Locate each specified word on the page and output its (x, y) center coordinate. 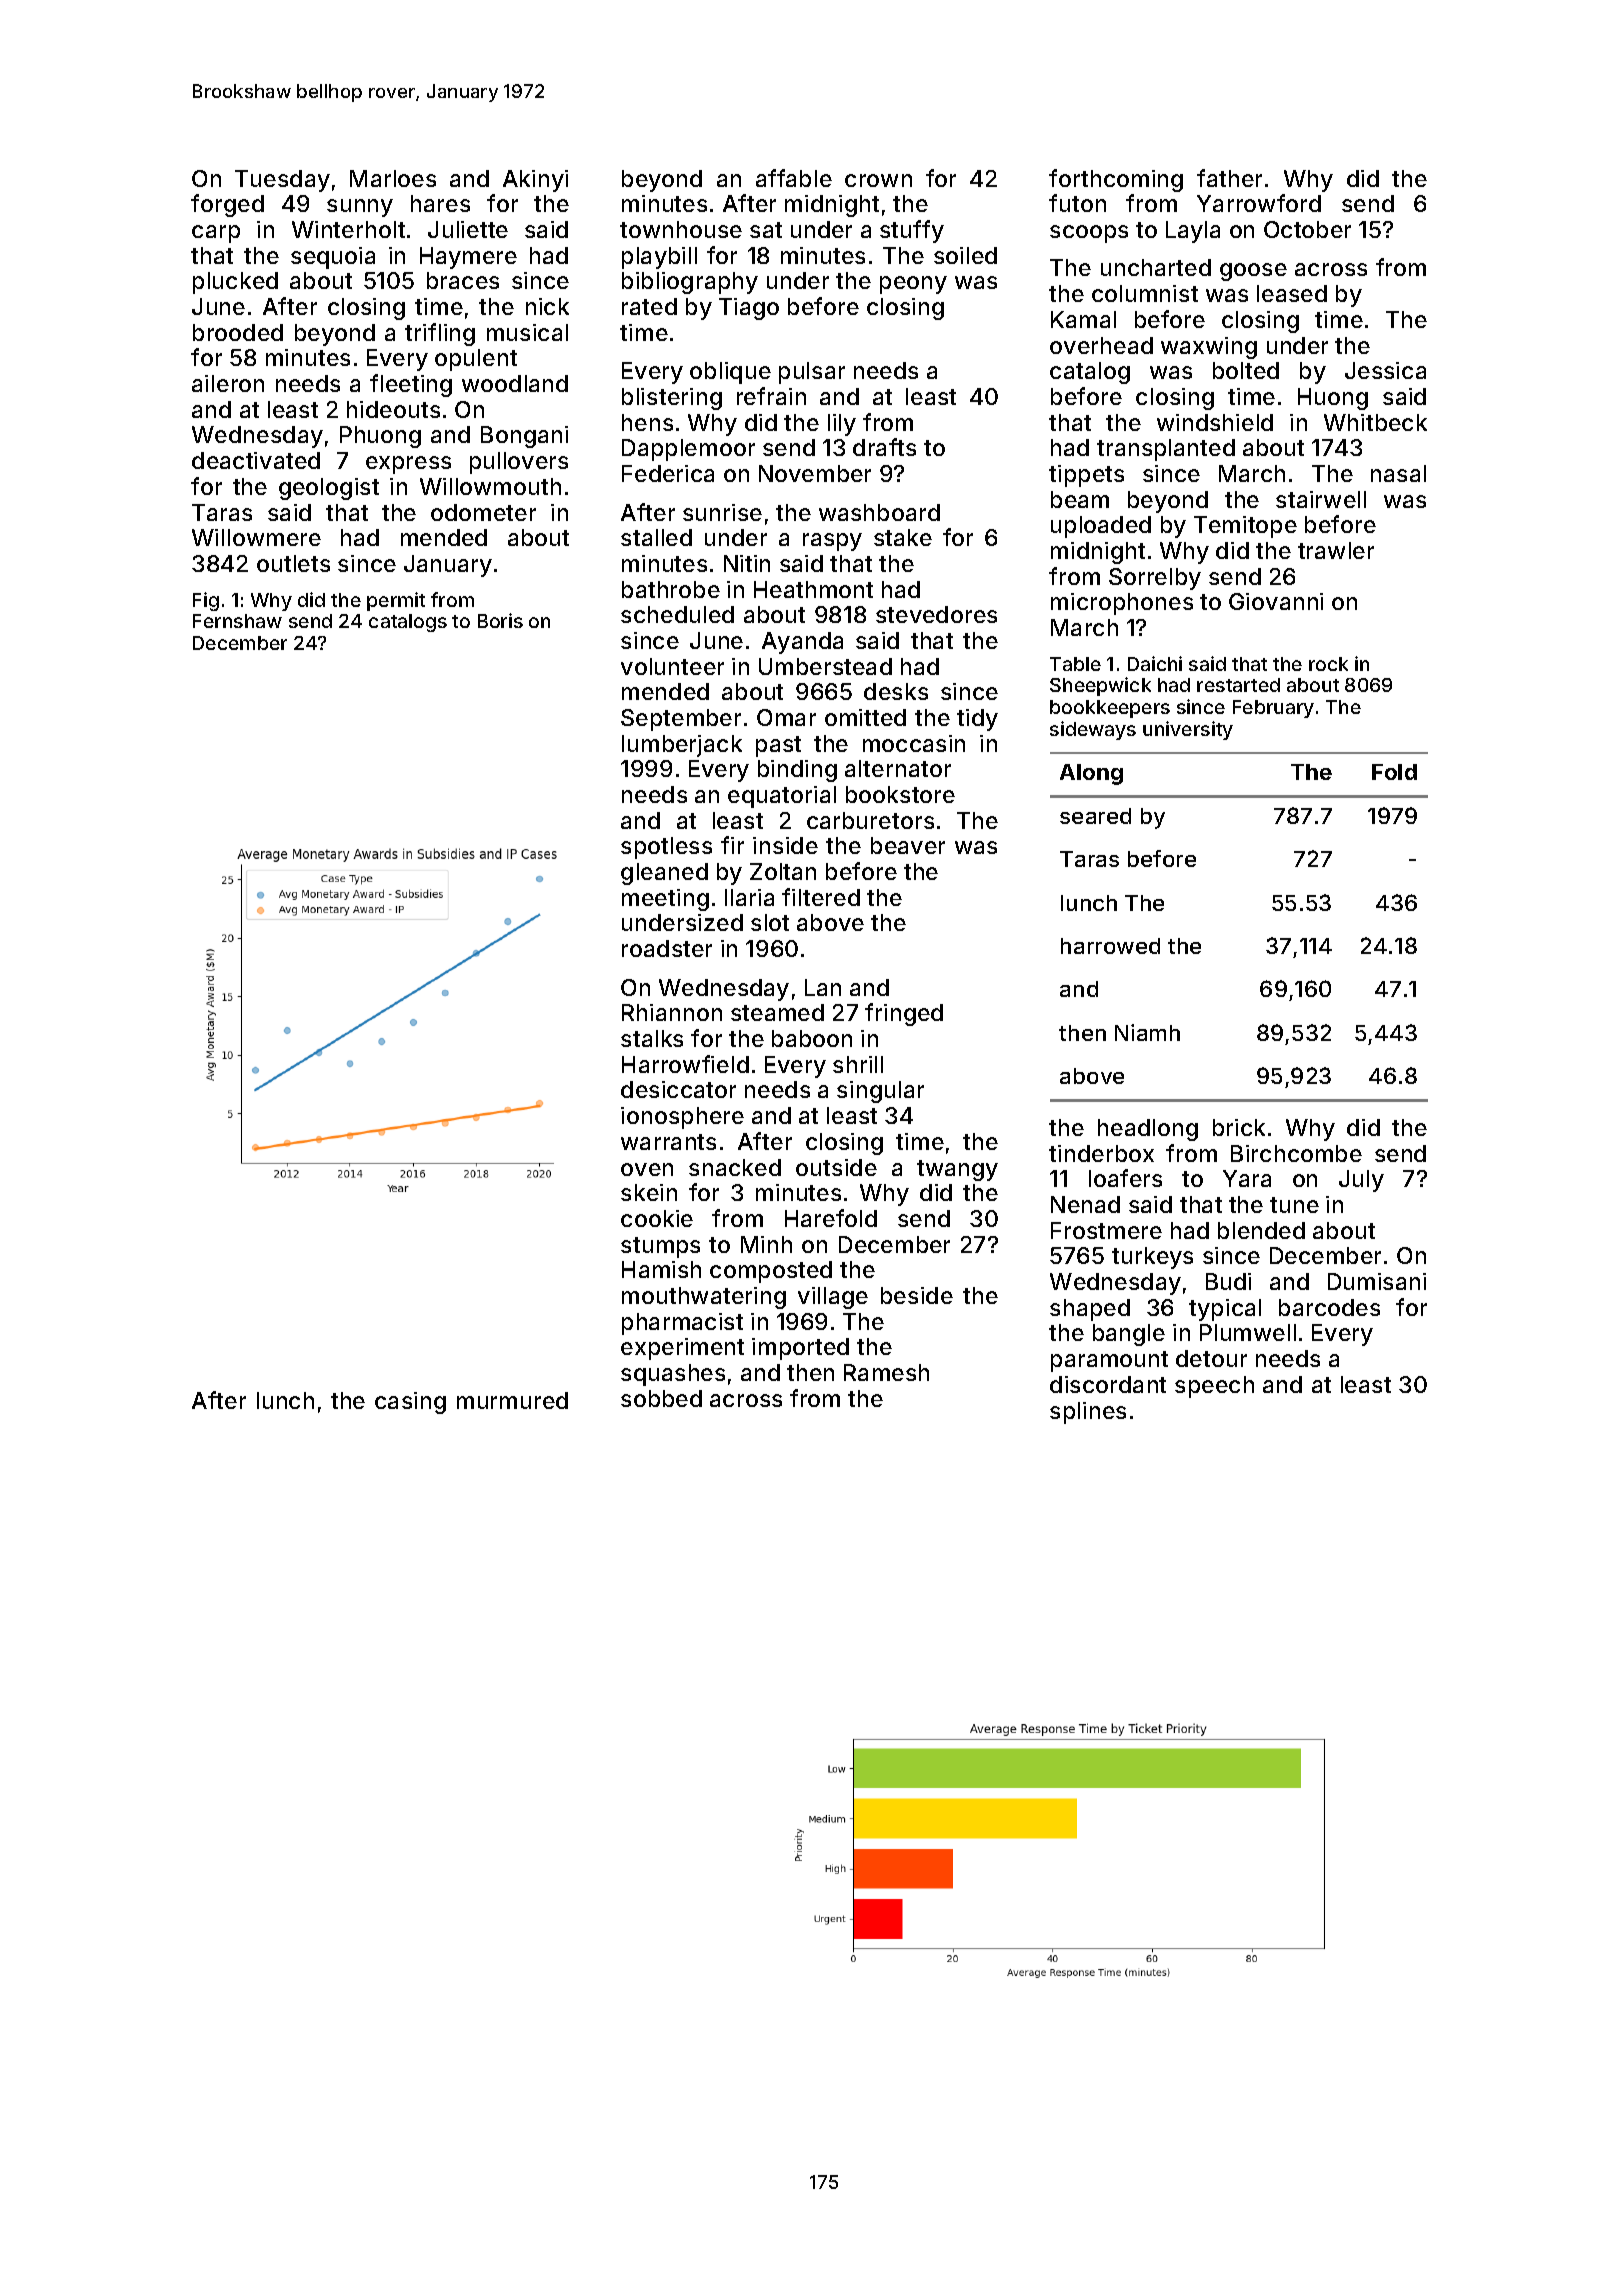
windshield (1215, 422)
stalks (652, 1038)
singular (880, 1092)
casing (410, 1403)
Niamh (1147, 1032)
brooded (238, 332)
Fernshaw (237, 621)
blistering (672, 399)
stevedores (936, 614)
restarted (1238, 685)
